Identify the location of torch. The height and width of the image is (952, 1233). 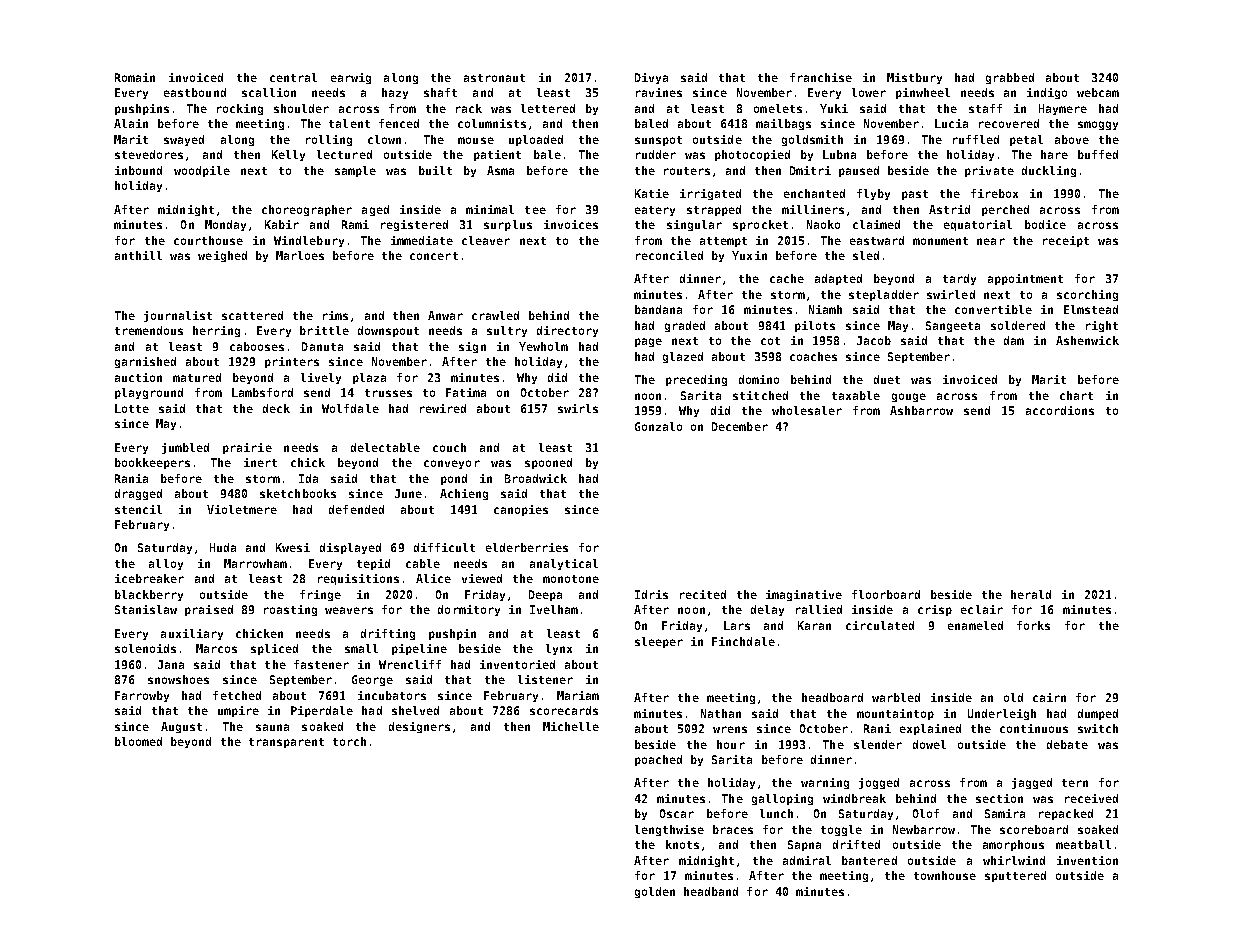
(349, 741).
